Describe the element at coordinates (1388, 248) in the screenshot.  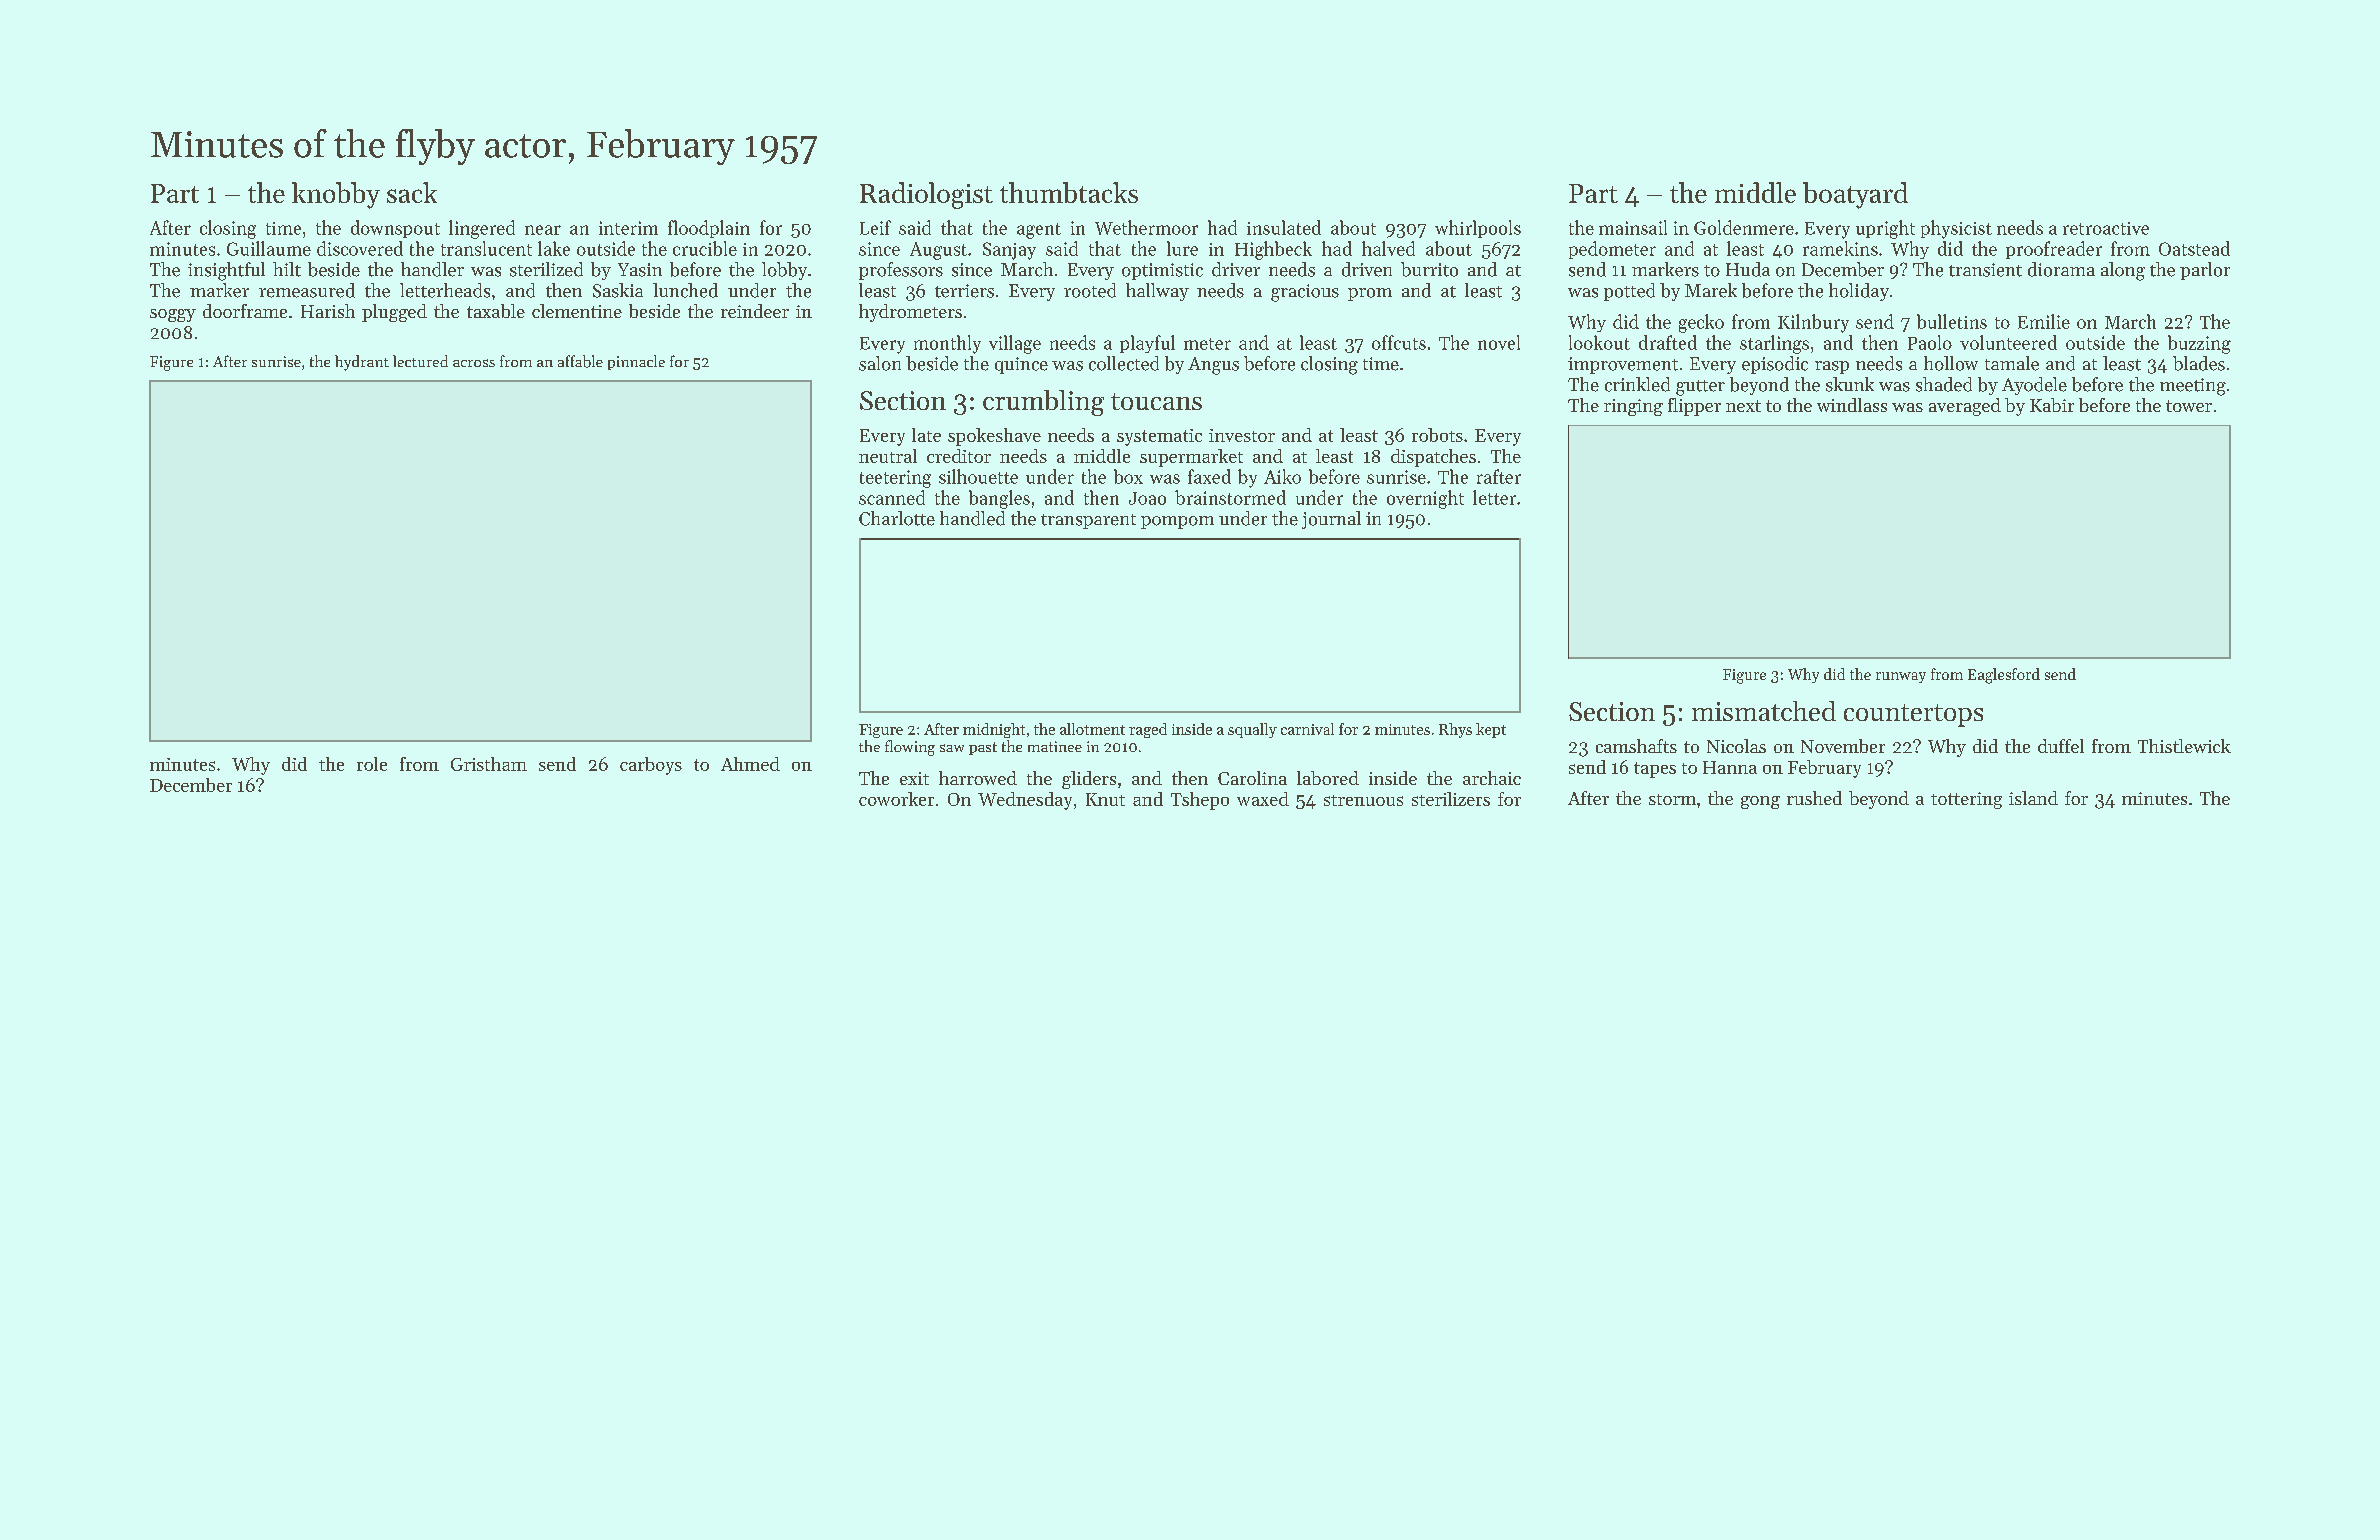
I see `halved` at that location.
